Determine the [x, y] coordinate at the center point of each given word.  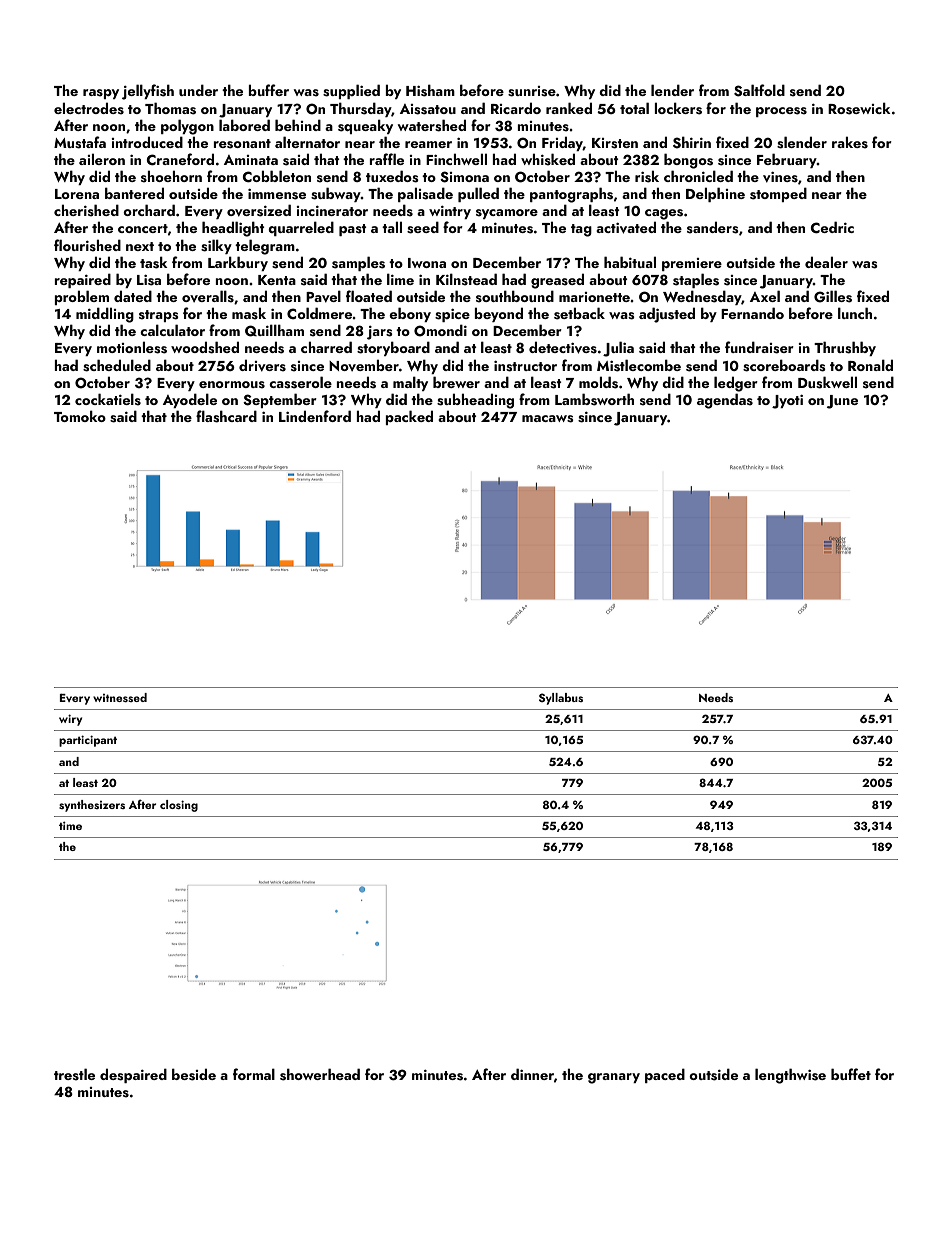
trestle [74, 1074]
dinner [532, 1074]
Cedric [832, 227]
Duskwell [827, 382]
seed [423, 227]
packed [409, 417]
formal [254, 1074]
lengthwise [790, 1076]
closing [179, 806]
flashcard [226, 416]
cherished [86, 210]
